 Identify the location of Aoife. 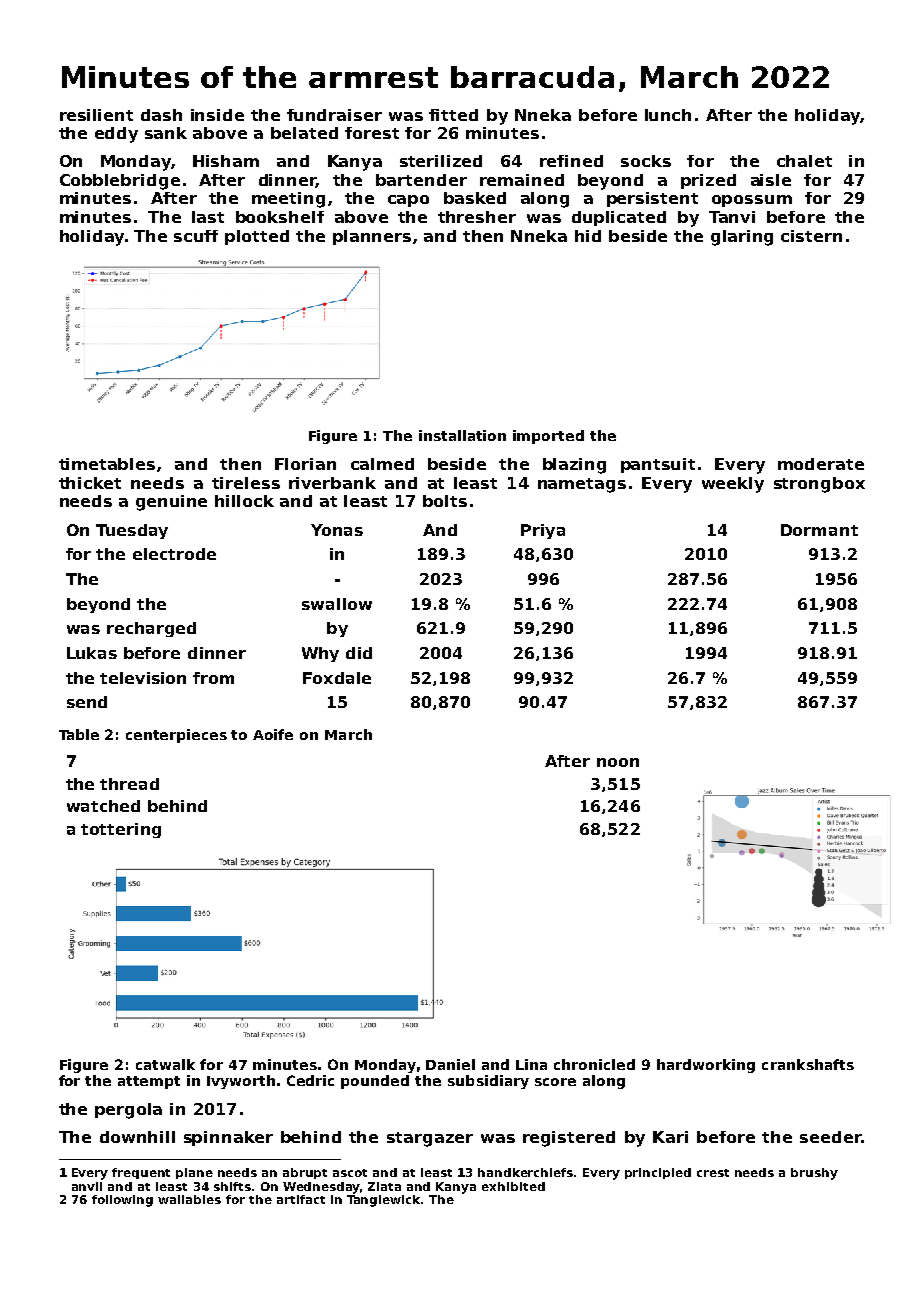
(273, 734).
